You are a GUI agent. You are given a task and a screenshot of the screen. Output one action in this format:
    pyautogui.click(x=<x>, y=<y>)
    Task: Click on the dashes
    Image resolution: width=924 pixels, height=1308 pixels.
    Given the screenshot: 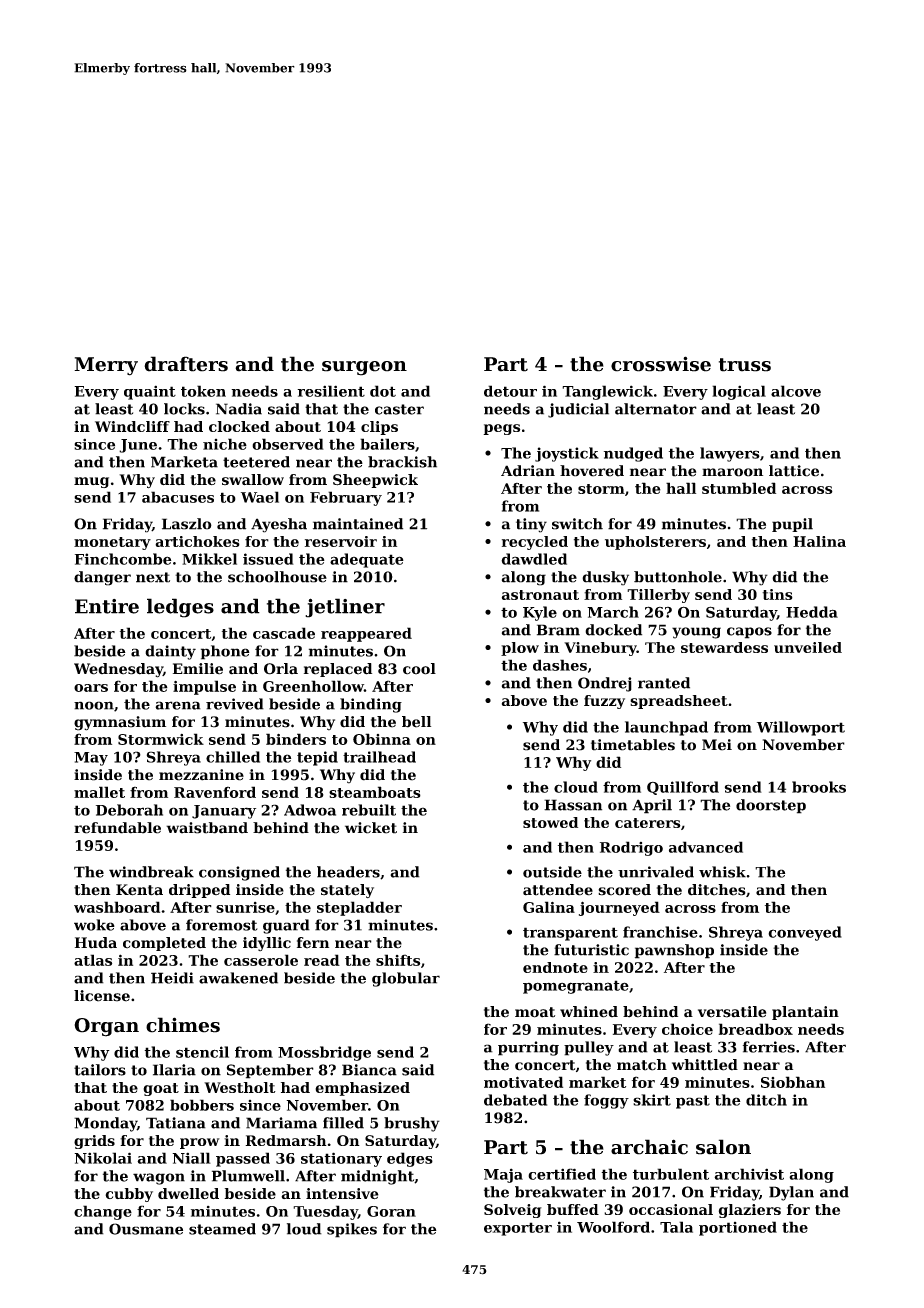 What is the action you would take?
    pyautogui.click(x=560, y=665)
